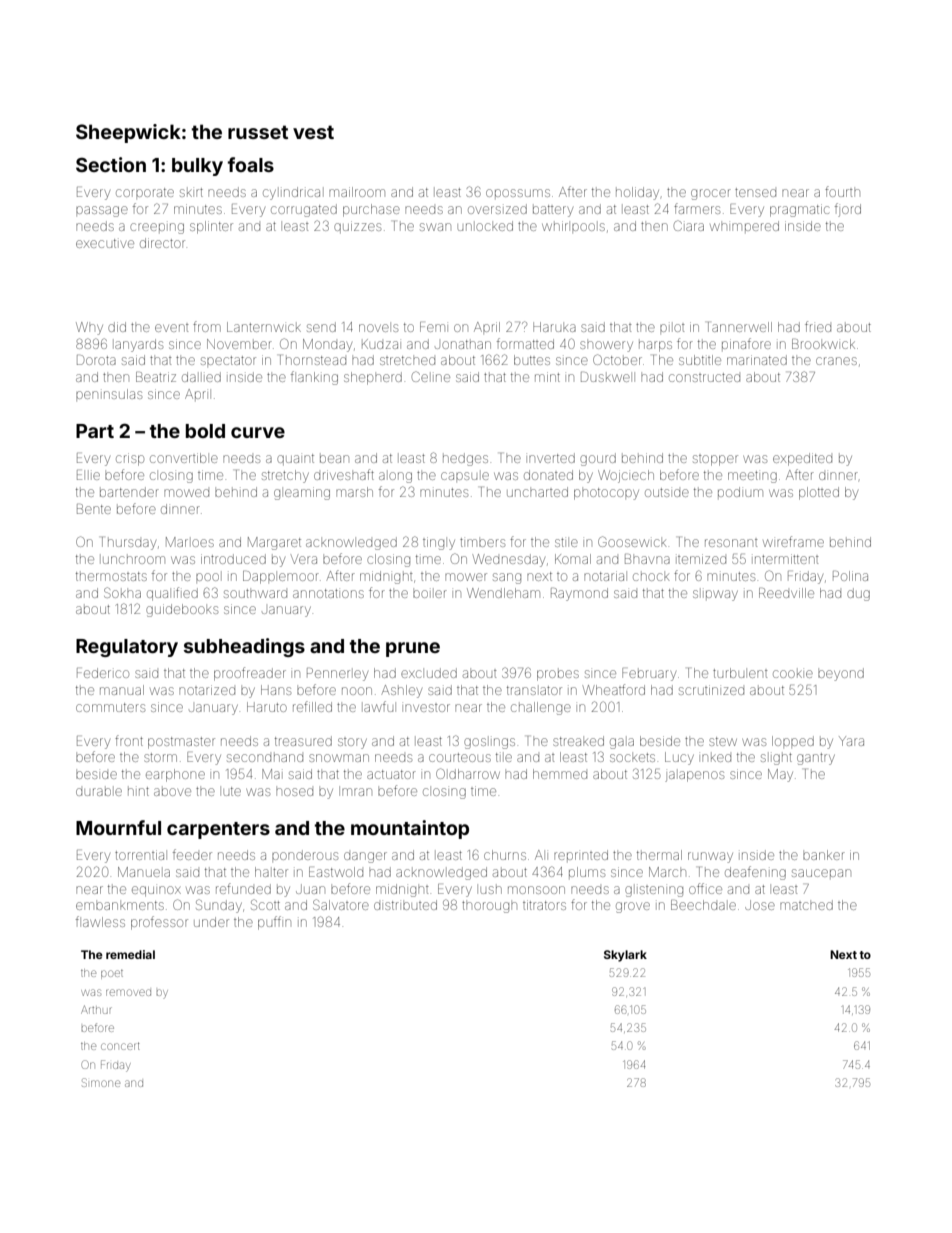 The image size is (952, 1233). I want to click on front, so click(129, 740).
